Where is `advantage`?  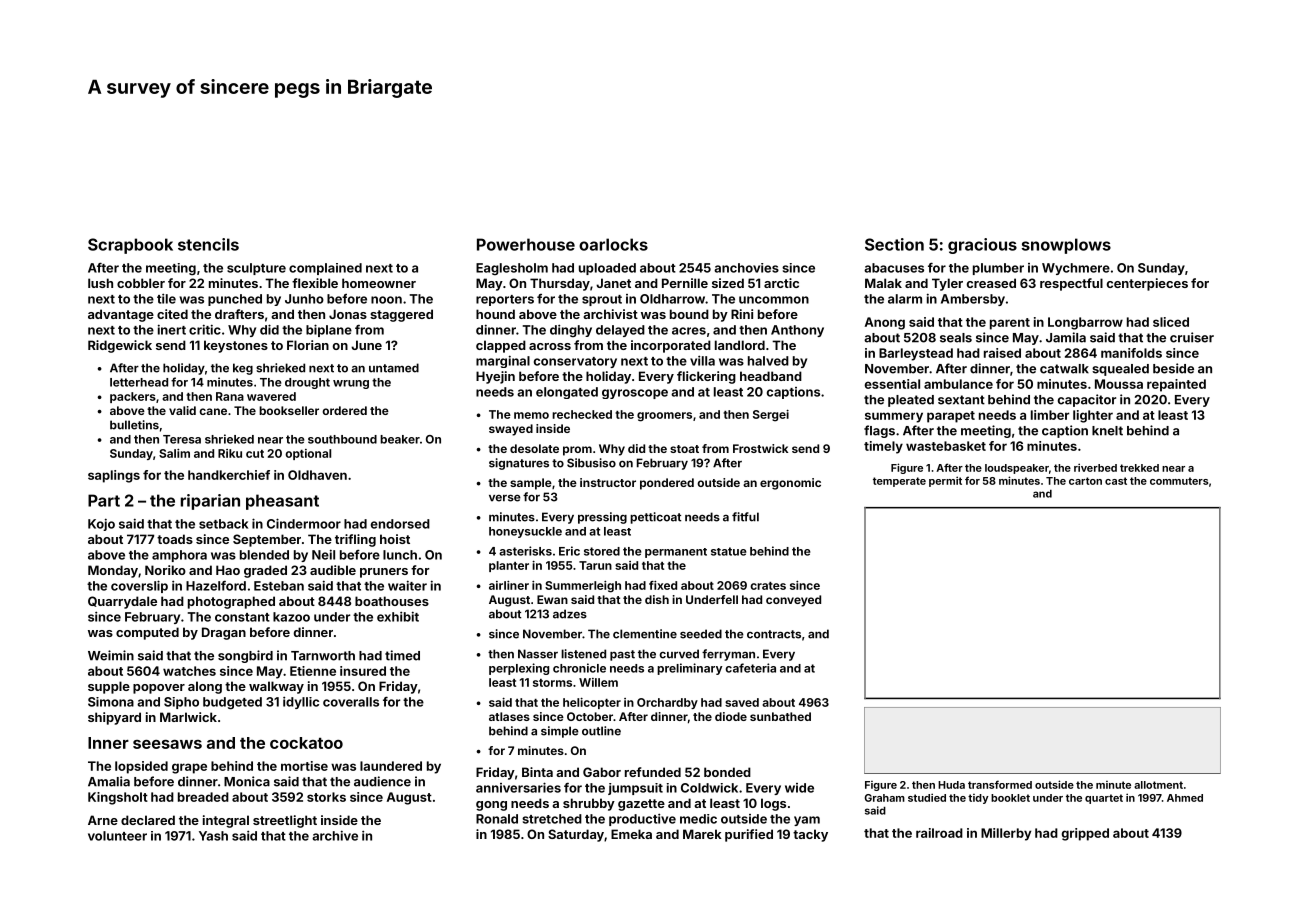 advantage is located at coordinates (121, 315).
